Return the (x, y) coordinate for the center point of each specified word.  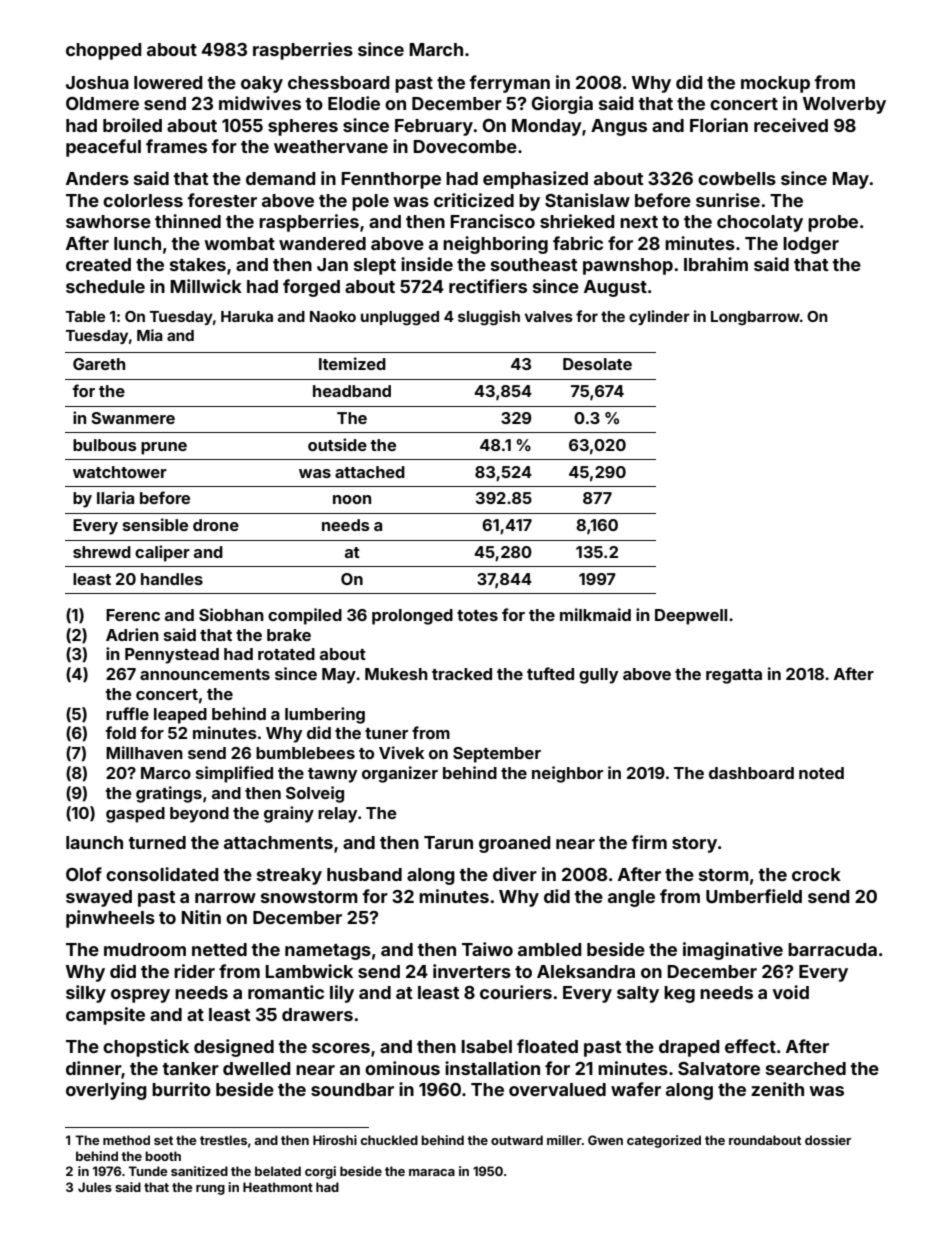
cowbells (737, 178)
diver (515, 874)
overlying (106, 1091)
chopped (104, 51)
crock (816, 874)
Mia (150, 335)
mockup (775, 84)
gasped (135, 815)
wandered (322, 243)
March (436, 49)
